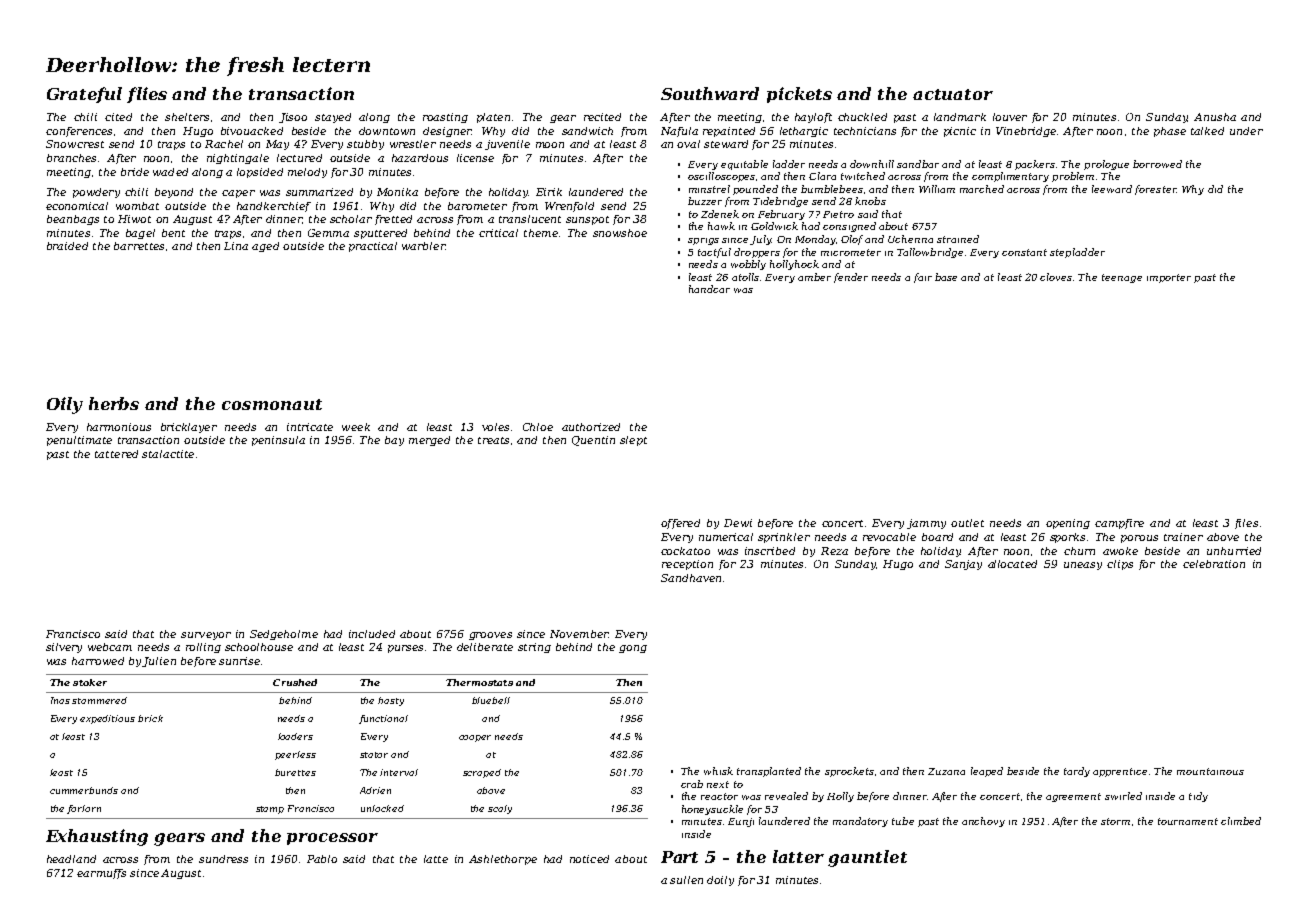  Describe the element at coordinates (503, 860) in the screenshot. I see `Ashlethorpe` at that location.
